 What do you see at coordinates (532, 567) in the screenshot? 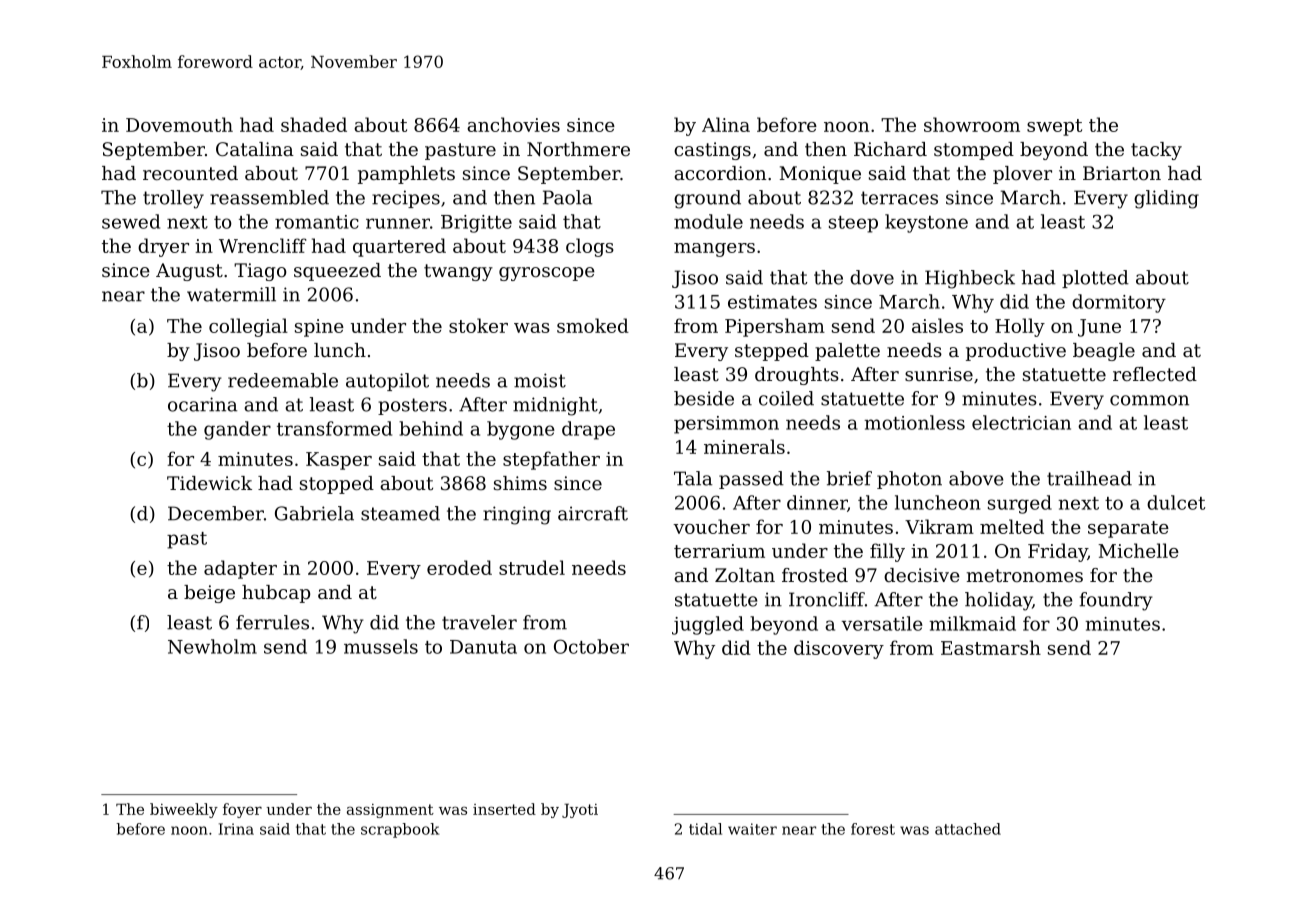
I see `strudel` at bounding box center [532, 567].
